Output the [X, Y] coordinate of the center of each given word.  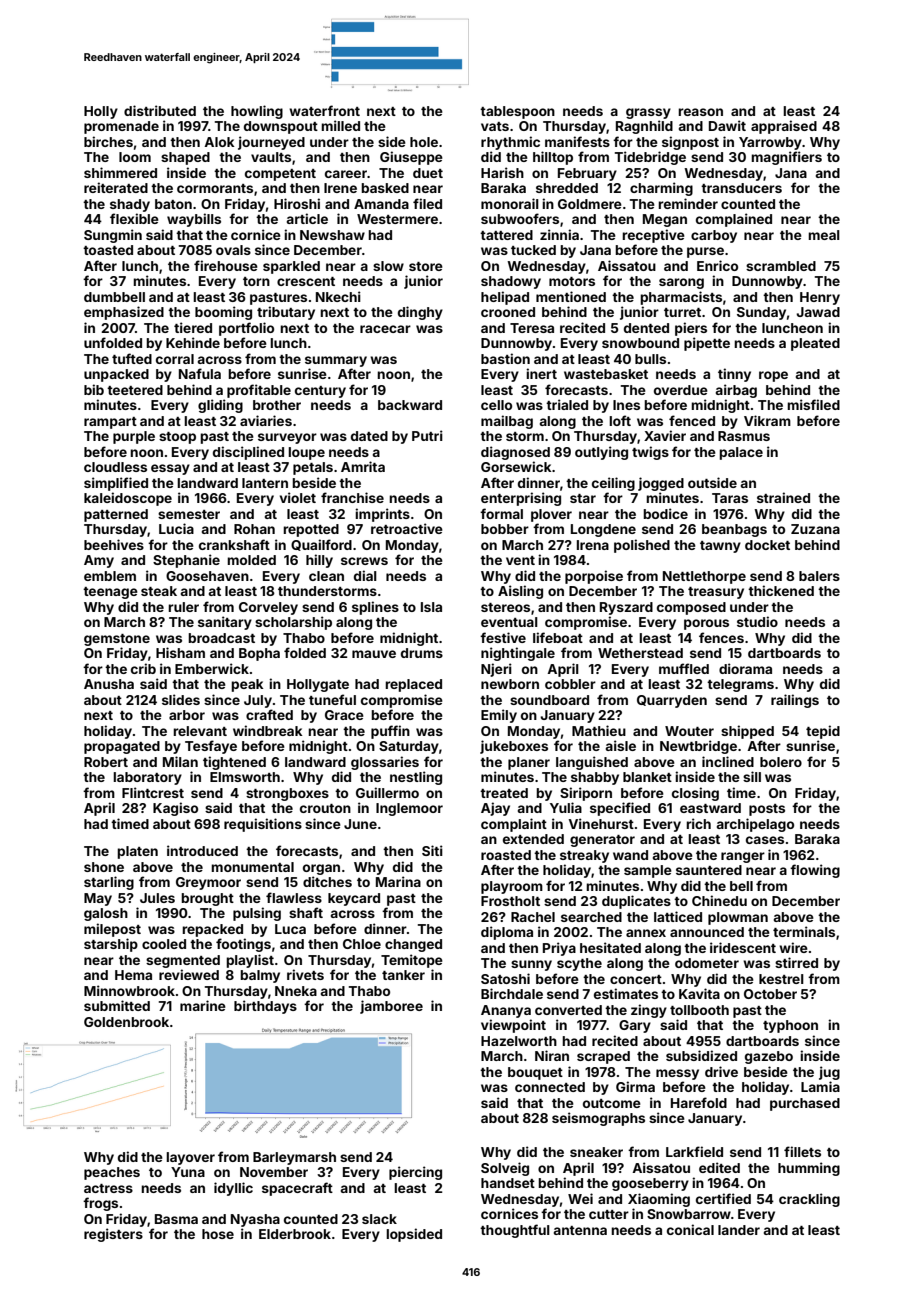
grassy [648, 113]
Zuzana [815, 529]
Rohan [254, 529]
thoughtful [515, 1231]
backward [410, 405]
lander [739, 1230]
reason [700, 112]
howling [257, 112]
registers [113, 1235]
